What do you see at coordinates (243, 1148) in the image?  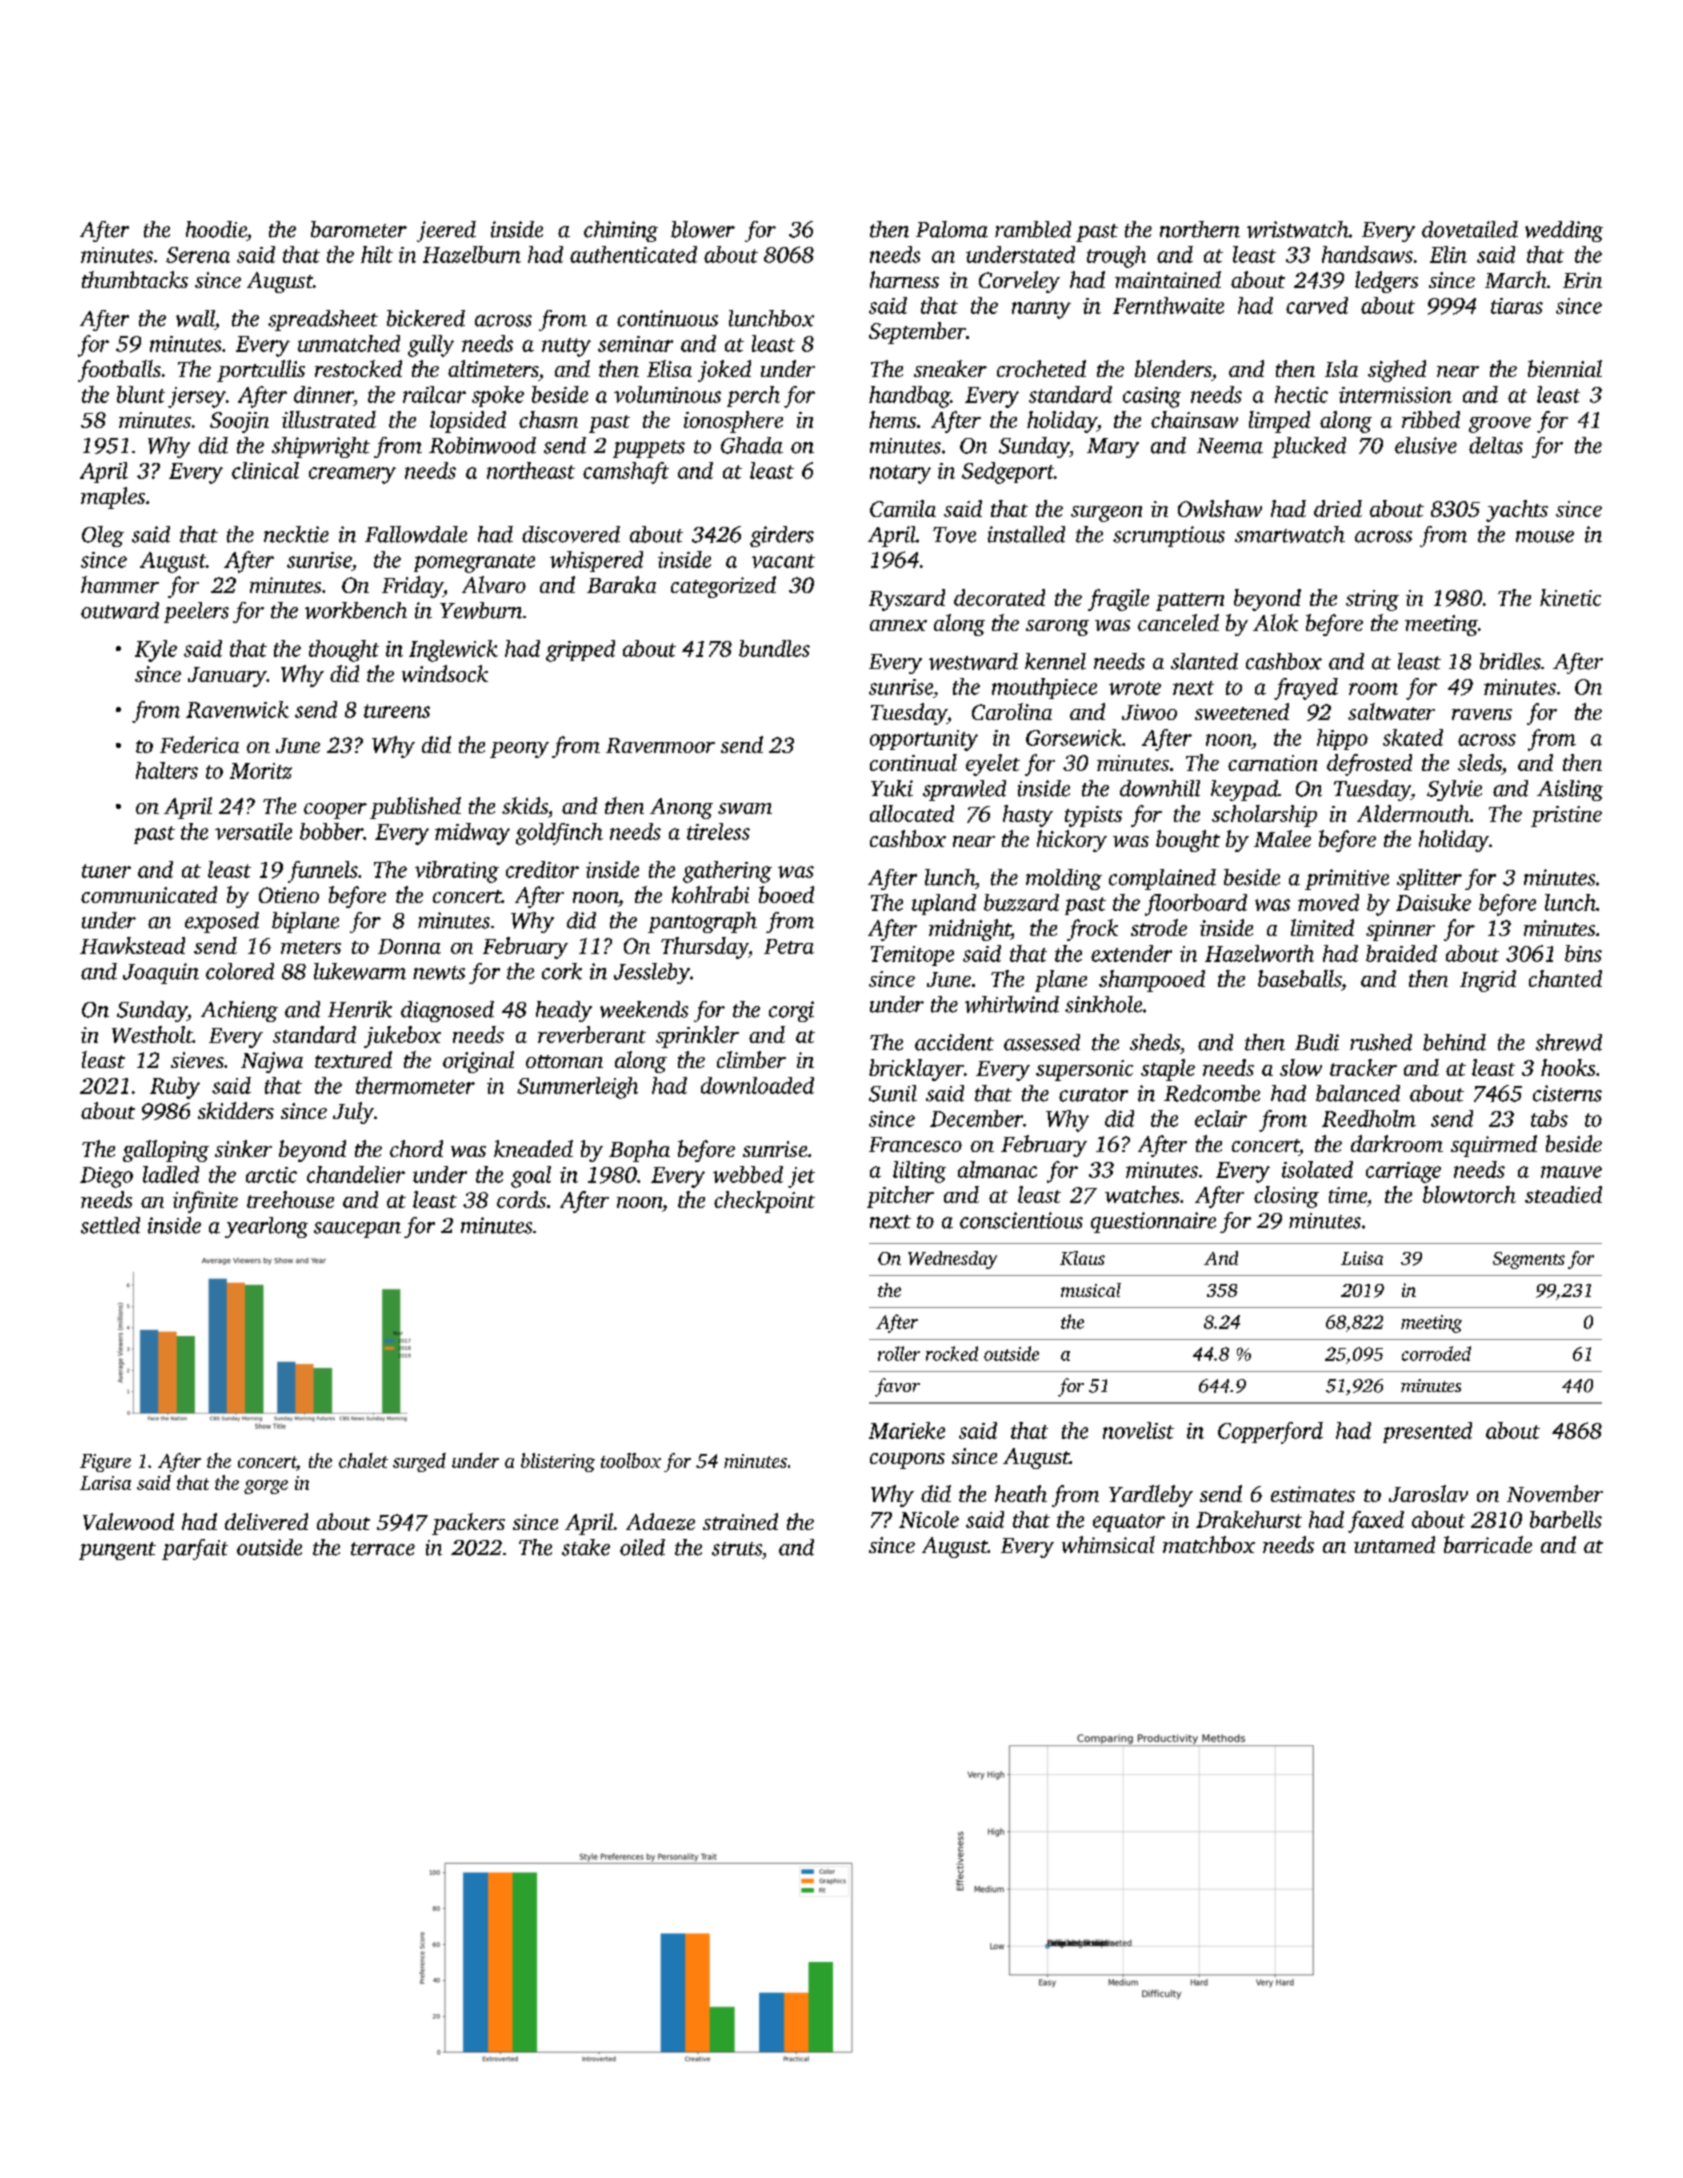 I see `sinker` at bounding box center [243, 1148].
